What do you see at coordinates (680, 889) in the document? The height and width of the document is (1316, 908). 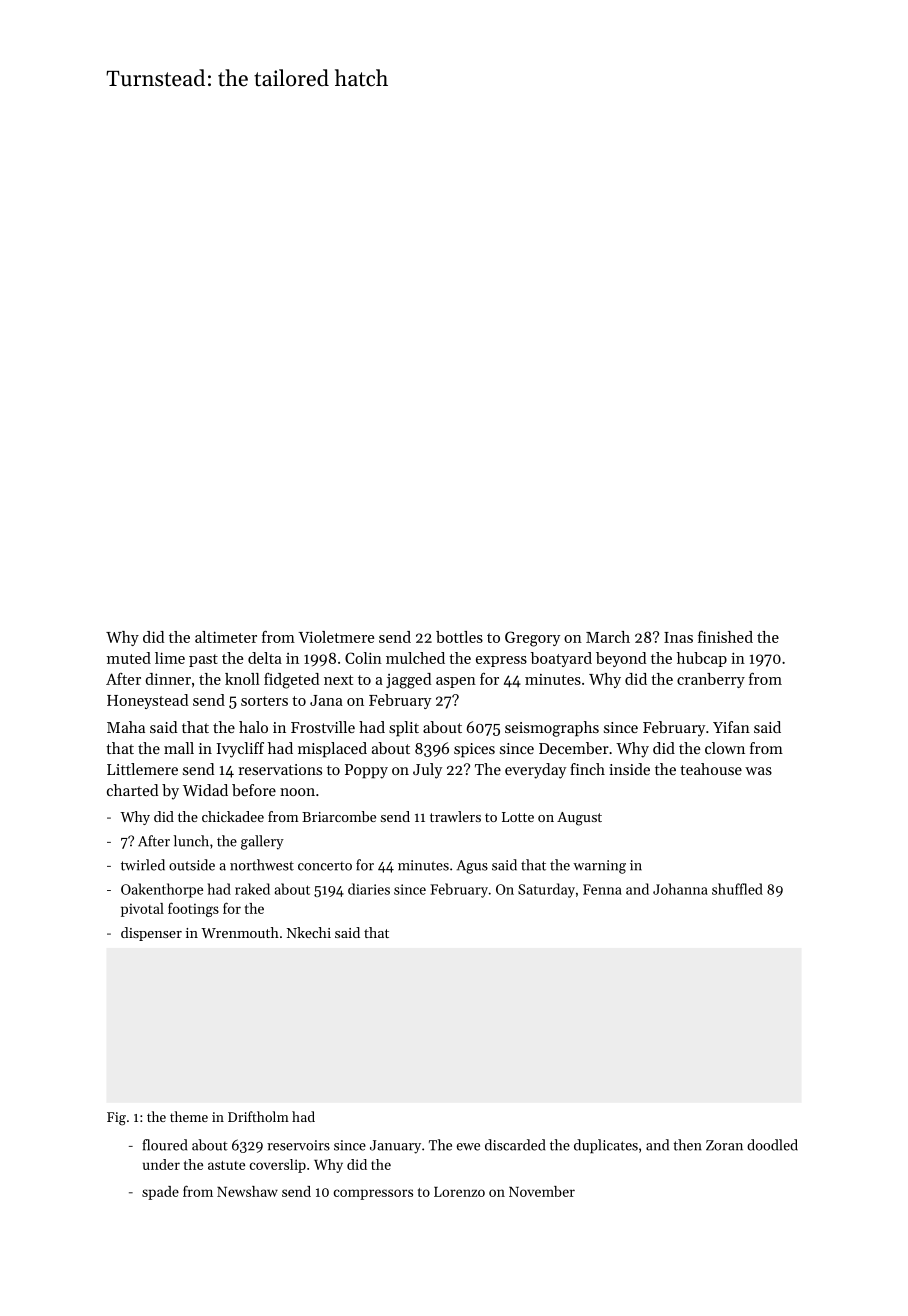 I see `Johanna` at bounding box center [680, 889].
